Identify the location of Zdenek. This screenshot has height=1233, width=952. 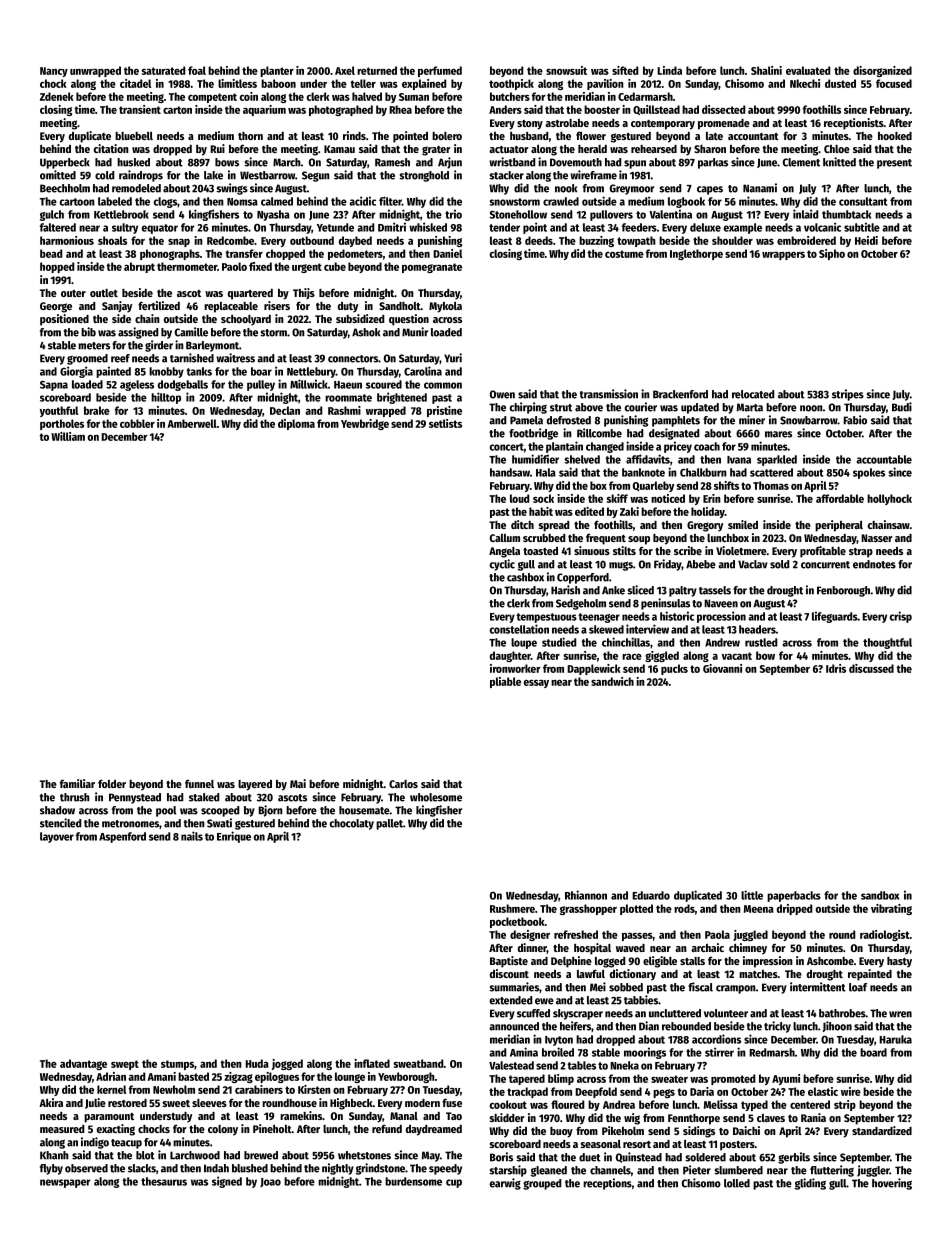
(57, 96).
